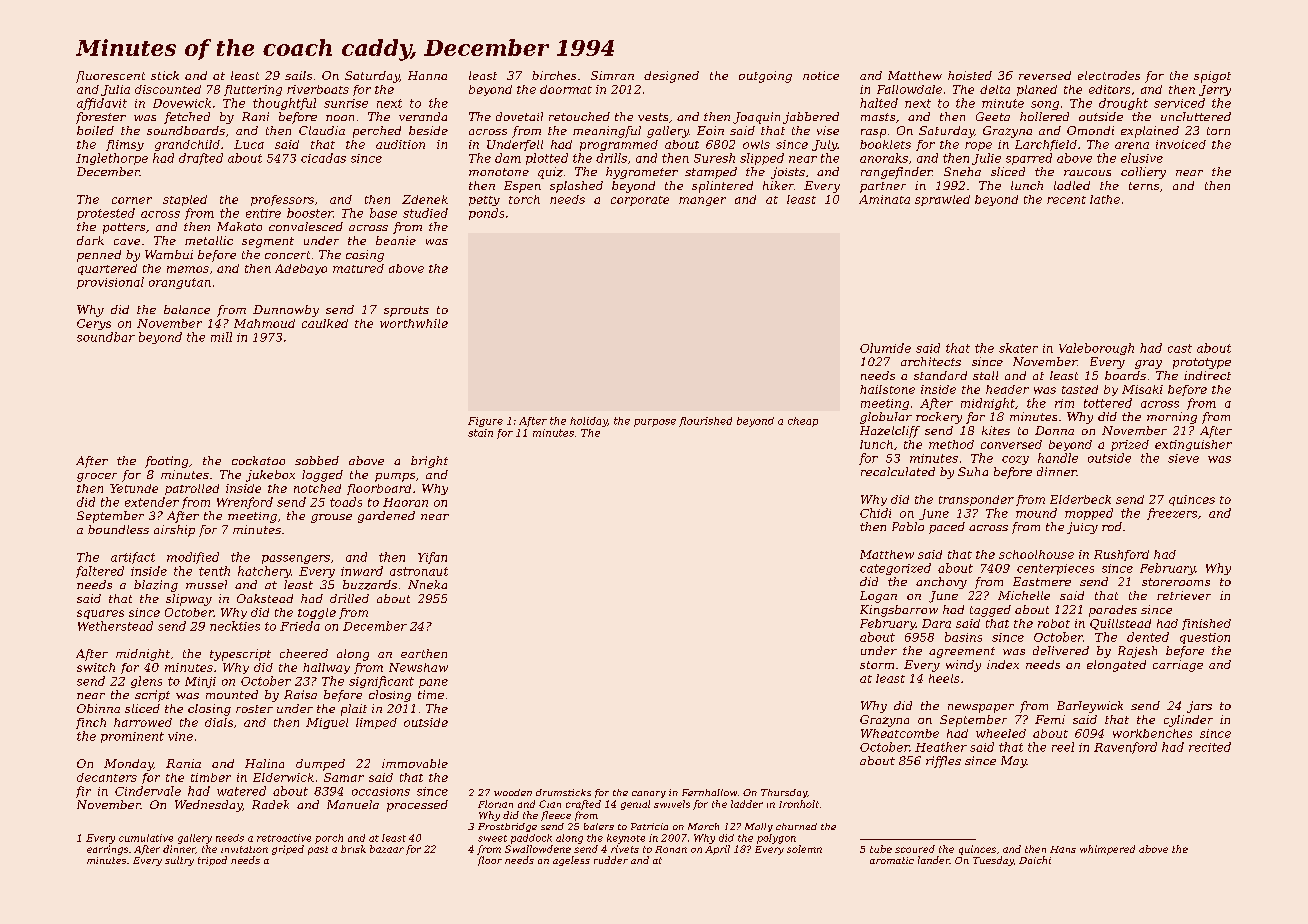 The height and width of the document is (924, 1308). I want to click on cylinder, so click(1188, 721).
